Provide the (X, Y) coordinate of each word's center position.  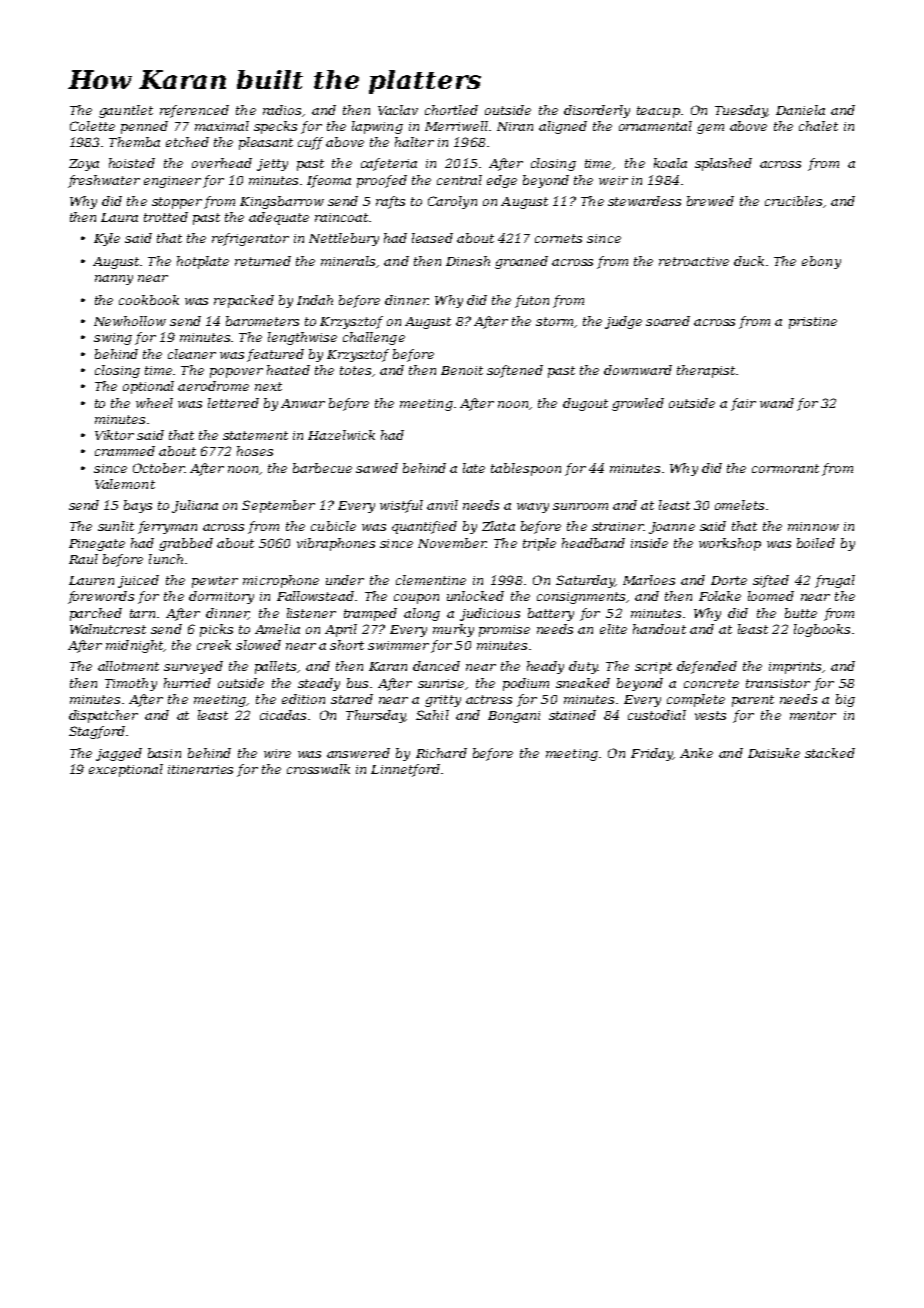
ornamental (655, 126)
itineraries (200, 769)
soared (668, 321)
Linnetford (405, 770)
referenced (194, 111)
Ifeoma (329, 181)
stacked (830, 753)
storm (554, 321)
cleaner (192, 354)
